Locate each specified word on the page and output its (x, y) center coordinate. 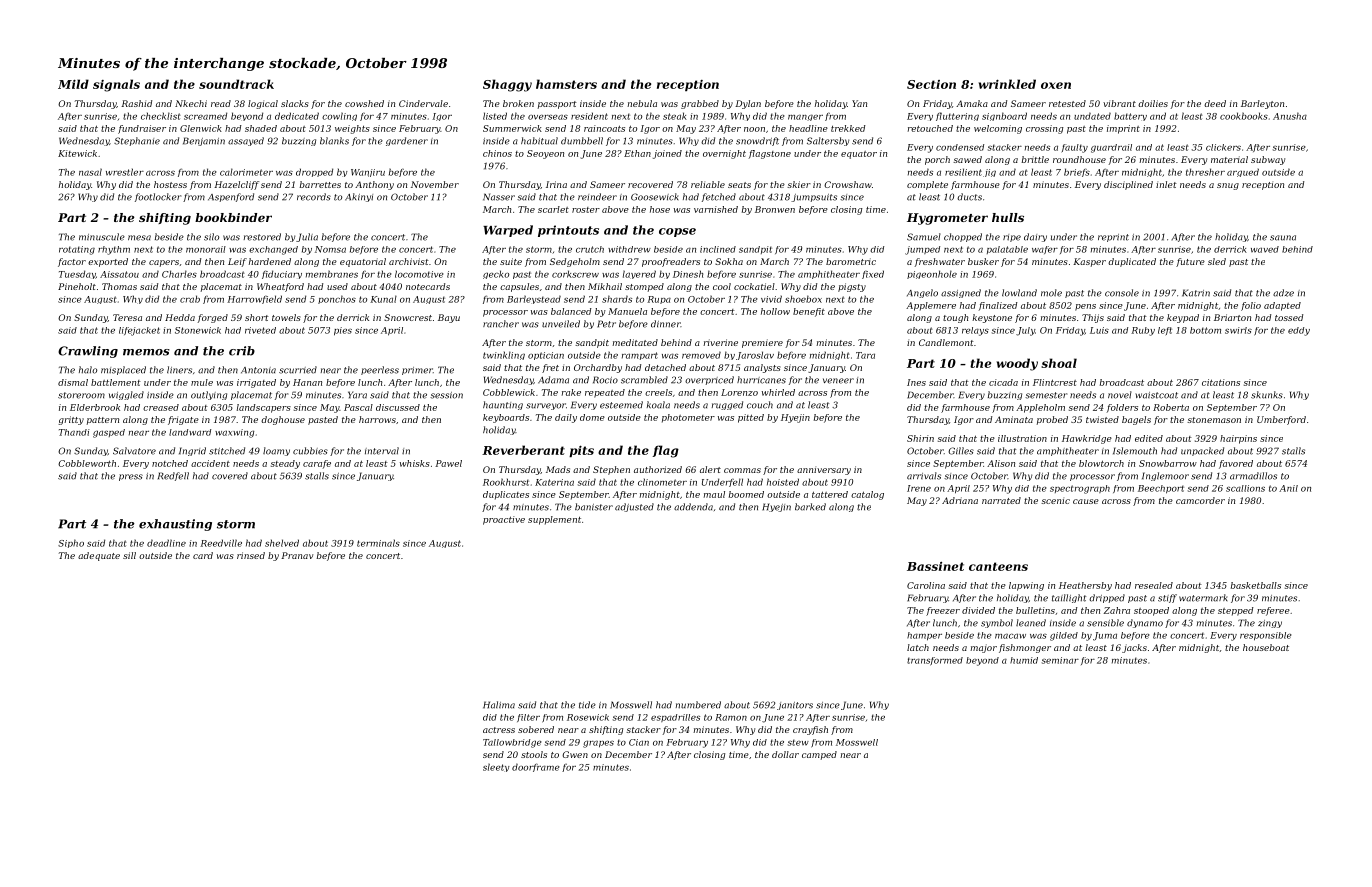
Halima (499, 705)
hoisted (783, 482)
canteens (998, 566)
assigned (961, 293)
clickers (1223, 147)
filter (528, 718)
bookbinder (233, 217)
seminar (1060, 660)
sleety (496, 767)
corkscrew (575, 274)
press (131, 477)
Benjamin (204, 141)
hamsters (566, 84)
